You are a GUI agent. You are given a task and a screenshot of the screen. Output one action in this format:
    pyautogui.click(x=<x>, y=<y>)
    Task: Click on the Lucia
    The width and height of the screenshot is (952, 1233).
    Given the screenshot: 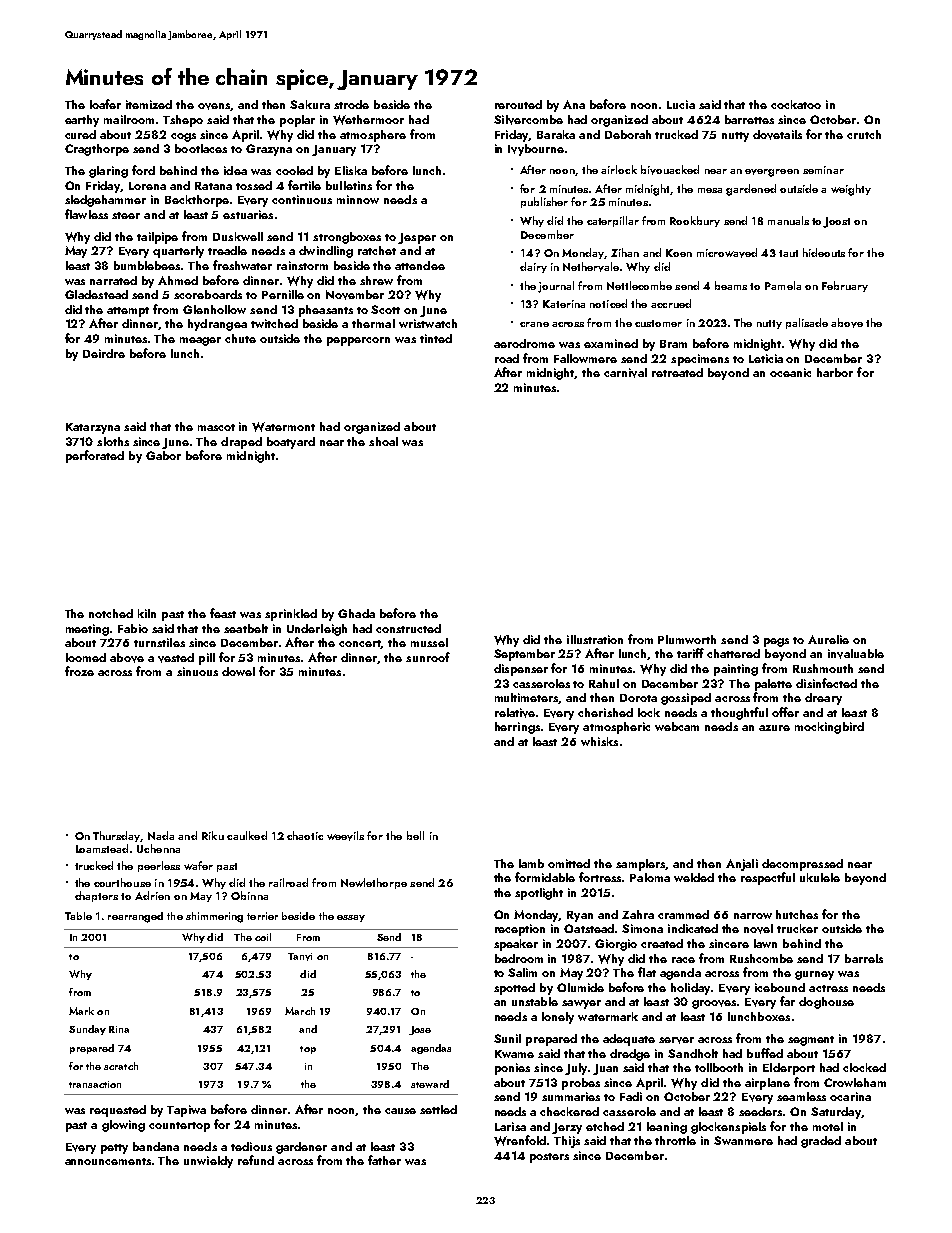 What is the action you would take?
    pyautogui.click(x=681, y=104)
